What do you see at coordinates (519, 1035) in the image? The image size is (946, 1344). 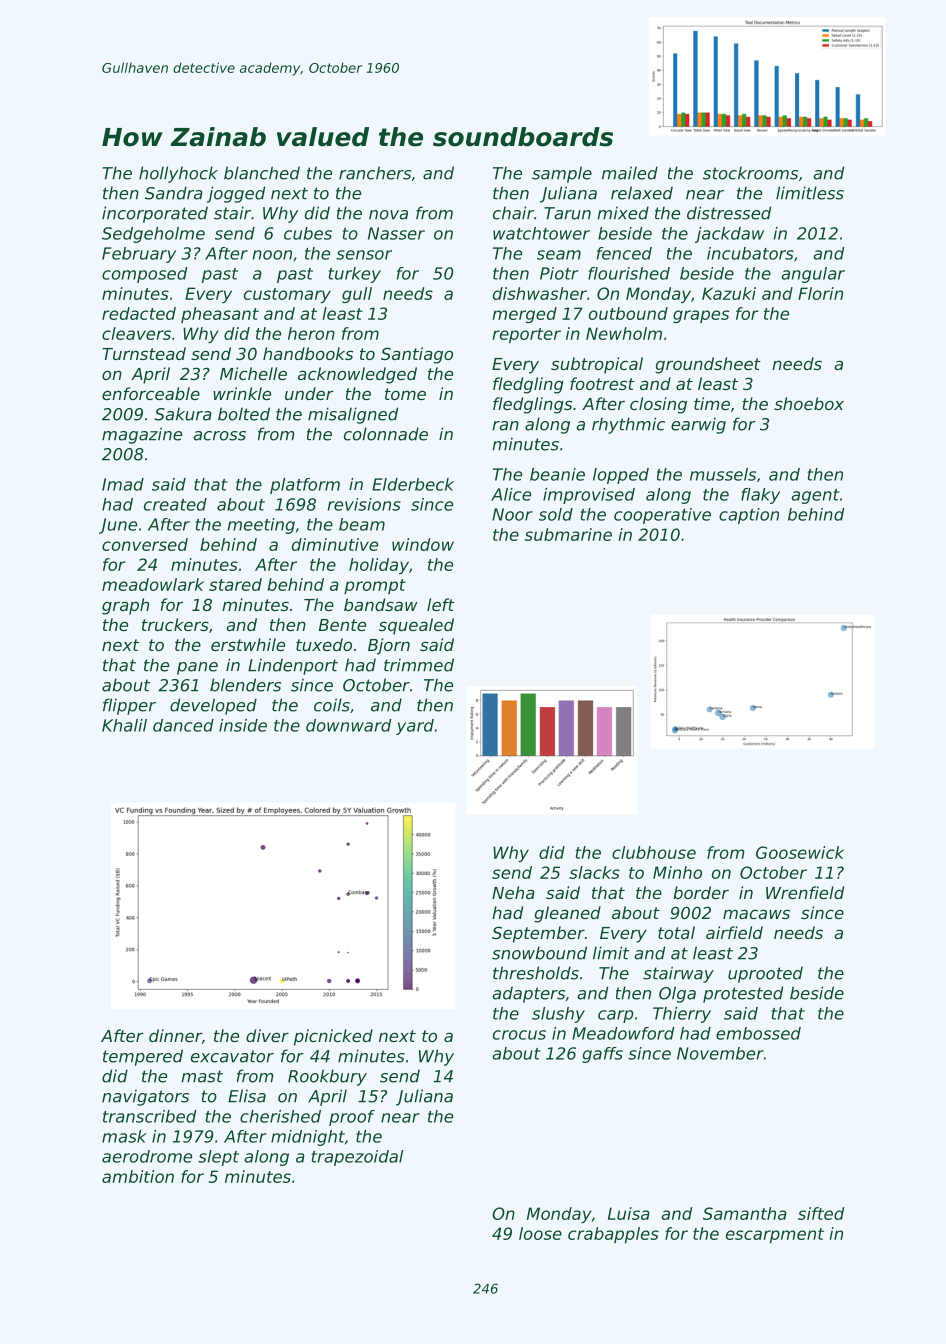 I see `crocus` at bounding box center [519, 1035].
